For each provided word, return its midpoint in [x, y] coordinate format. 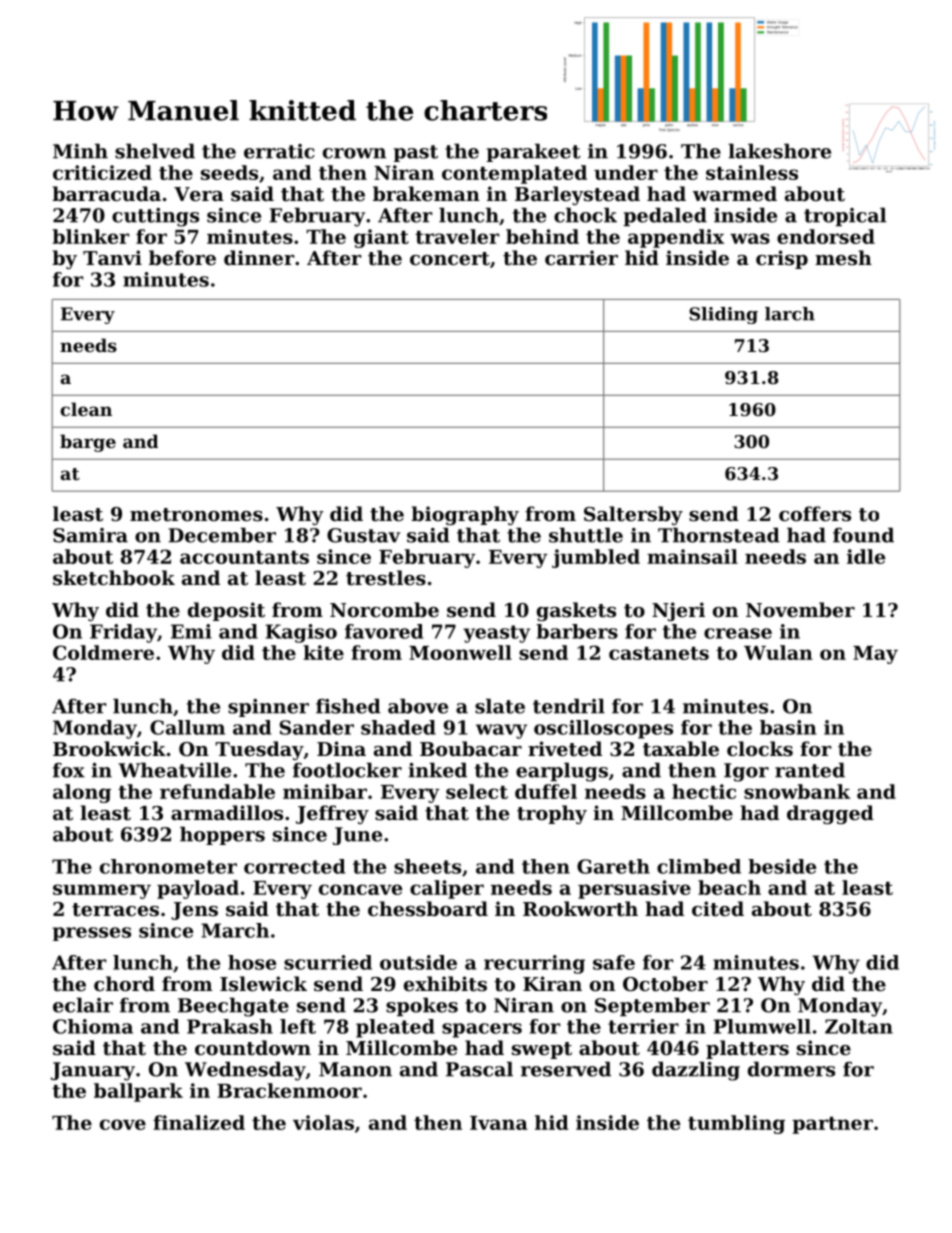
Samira [90, 535]
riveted [565, 749]
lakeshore [779, 151]
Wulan [778, 652]
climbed [699, 866]
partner [832, 1125]
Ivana [499, 1123]
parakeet [533, 152]
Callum [187, 727]
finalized [199, 1122]
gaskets [576, 611]
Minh [80, 151]
